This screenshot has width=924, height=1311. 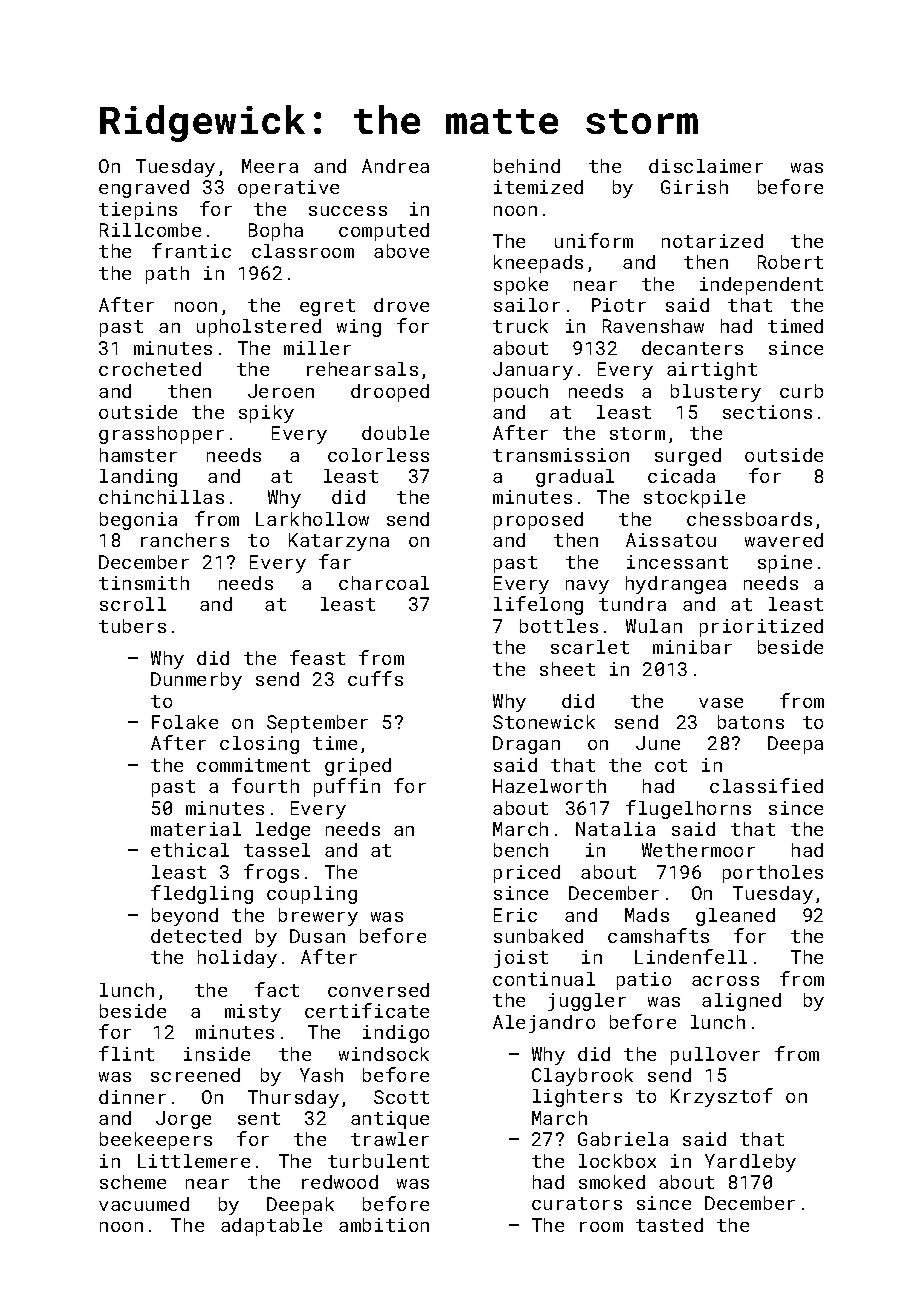 What do you see at coordinates (784, 540) in the screenshot?
I see `wavered` at bounding box center [784, 540].
